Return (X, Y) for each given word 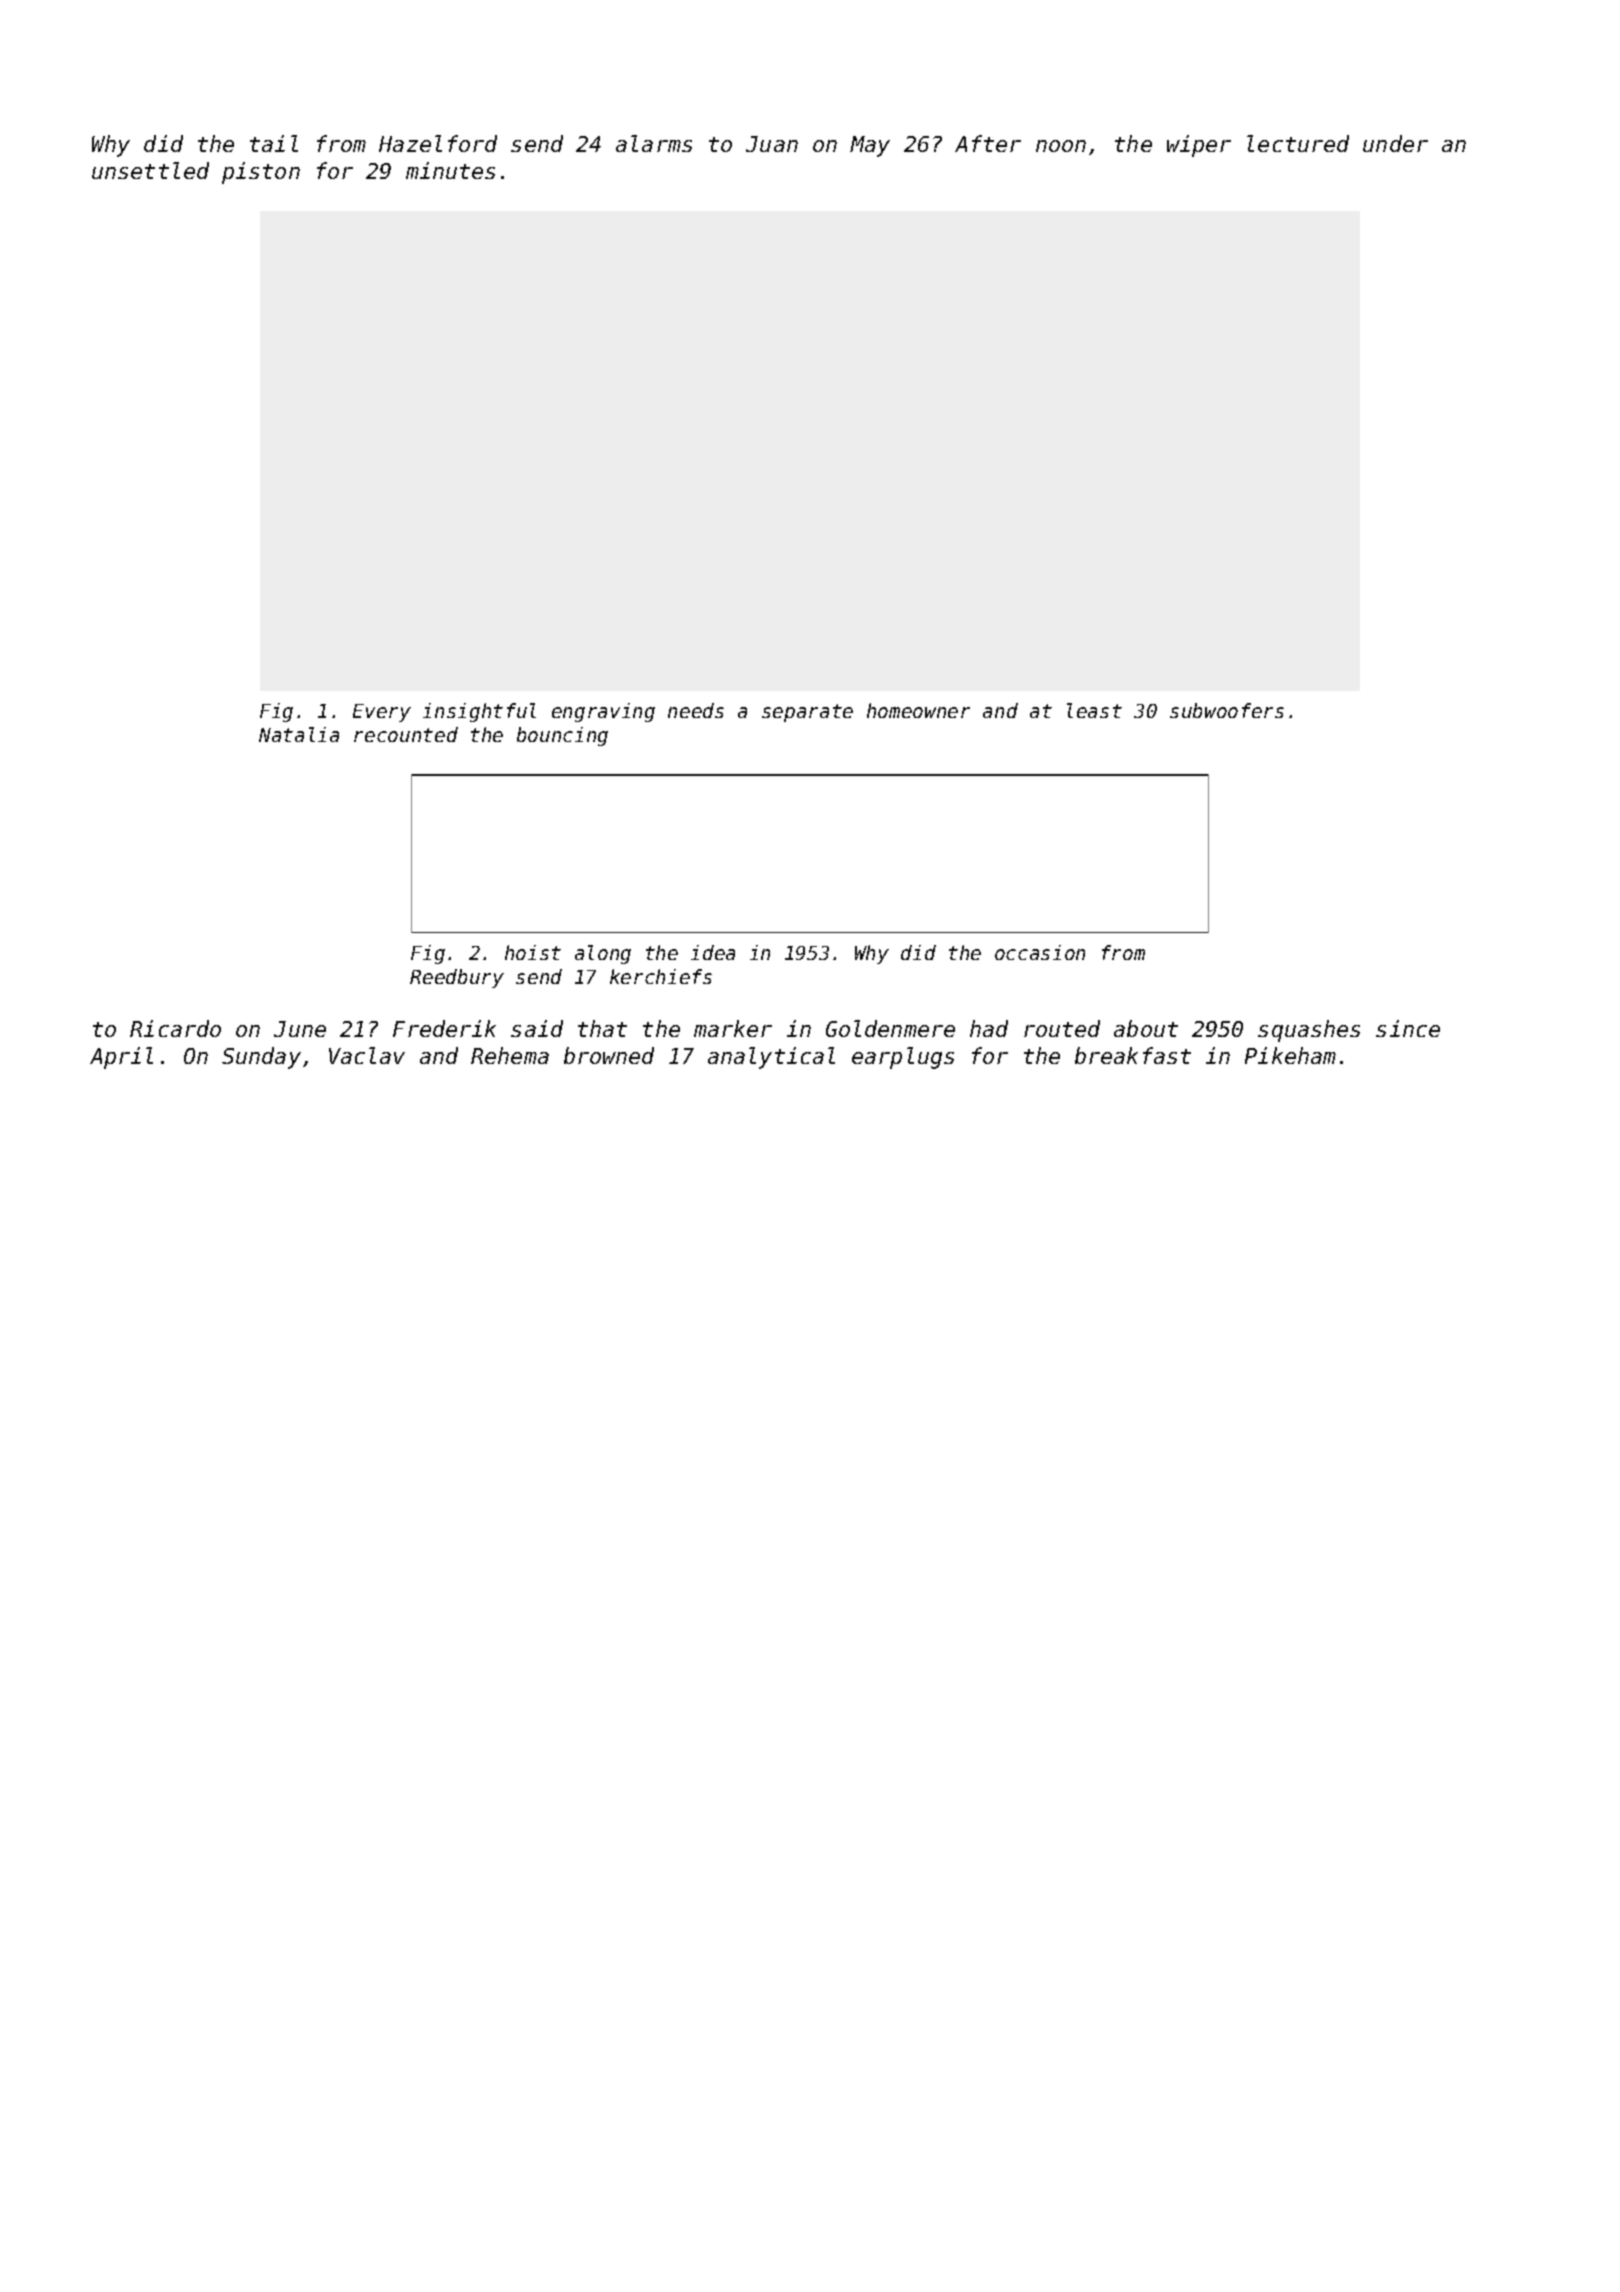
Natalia (299, 734)
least (1094, 710)
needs (696, 710)
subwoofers (1227, 710)
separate (807, 713)
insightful (479, 712)
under (1395, 143)
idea (713, 952)
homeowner (918, 710)
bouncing (562, 736)
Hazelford (438, 143)
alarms (654, 143)
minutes (450, 170)
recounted (406, 734)
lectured (1298, 143)
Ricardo (175, 1028)
